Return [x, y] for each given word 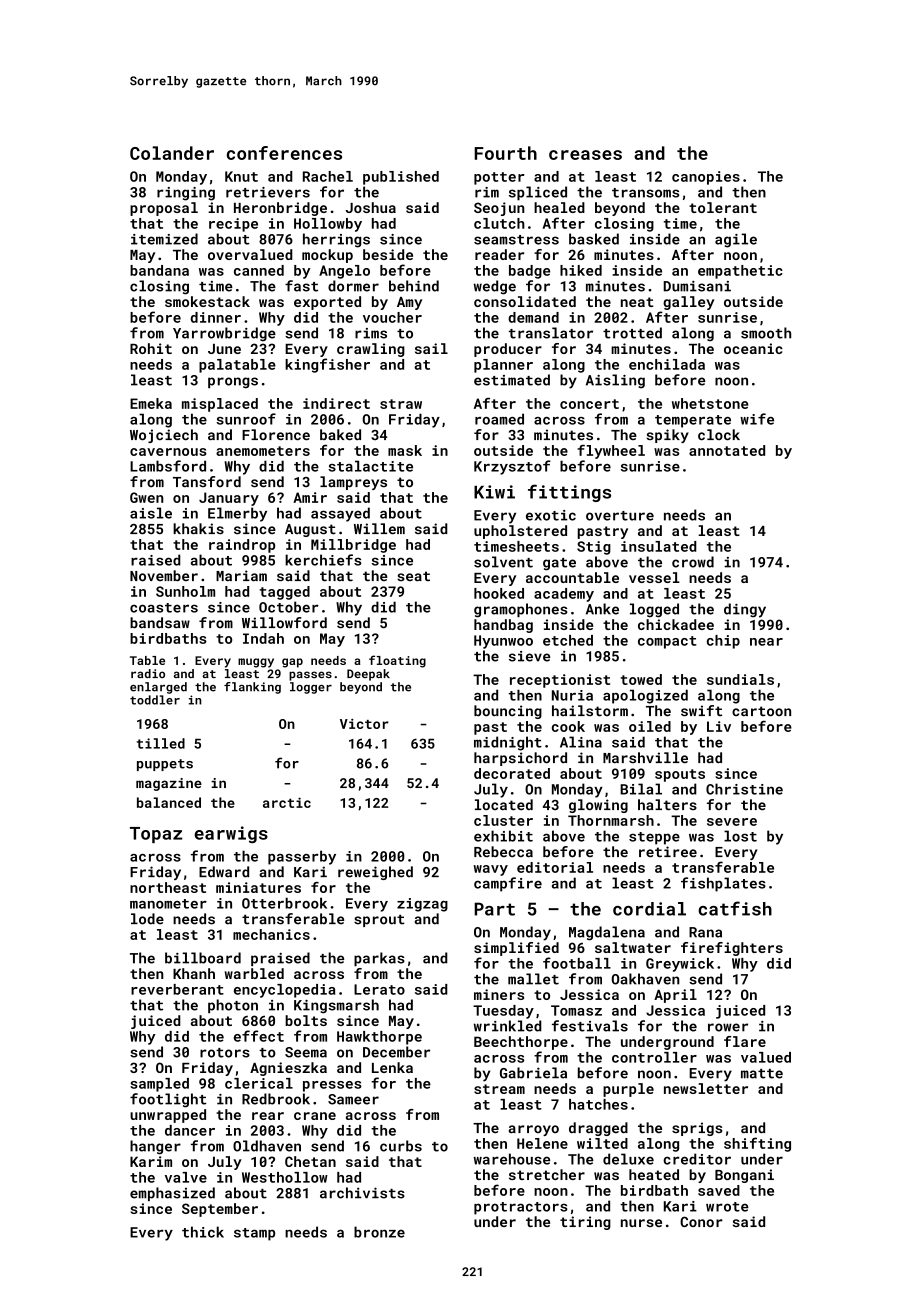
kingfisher [327, 365]
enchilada [667, 364]
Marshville [645, 758]
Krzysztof [512, 467]
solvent [503, 562]
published [401, 178]
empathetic [740, 272]
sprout [379, 920]
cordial [649, 909]
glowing [598, 806]
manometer [168, 904]
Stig [594, 548]
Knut [241, 176]
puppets [165, 765]
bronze [379, 1232]
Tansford [207, 481]
